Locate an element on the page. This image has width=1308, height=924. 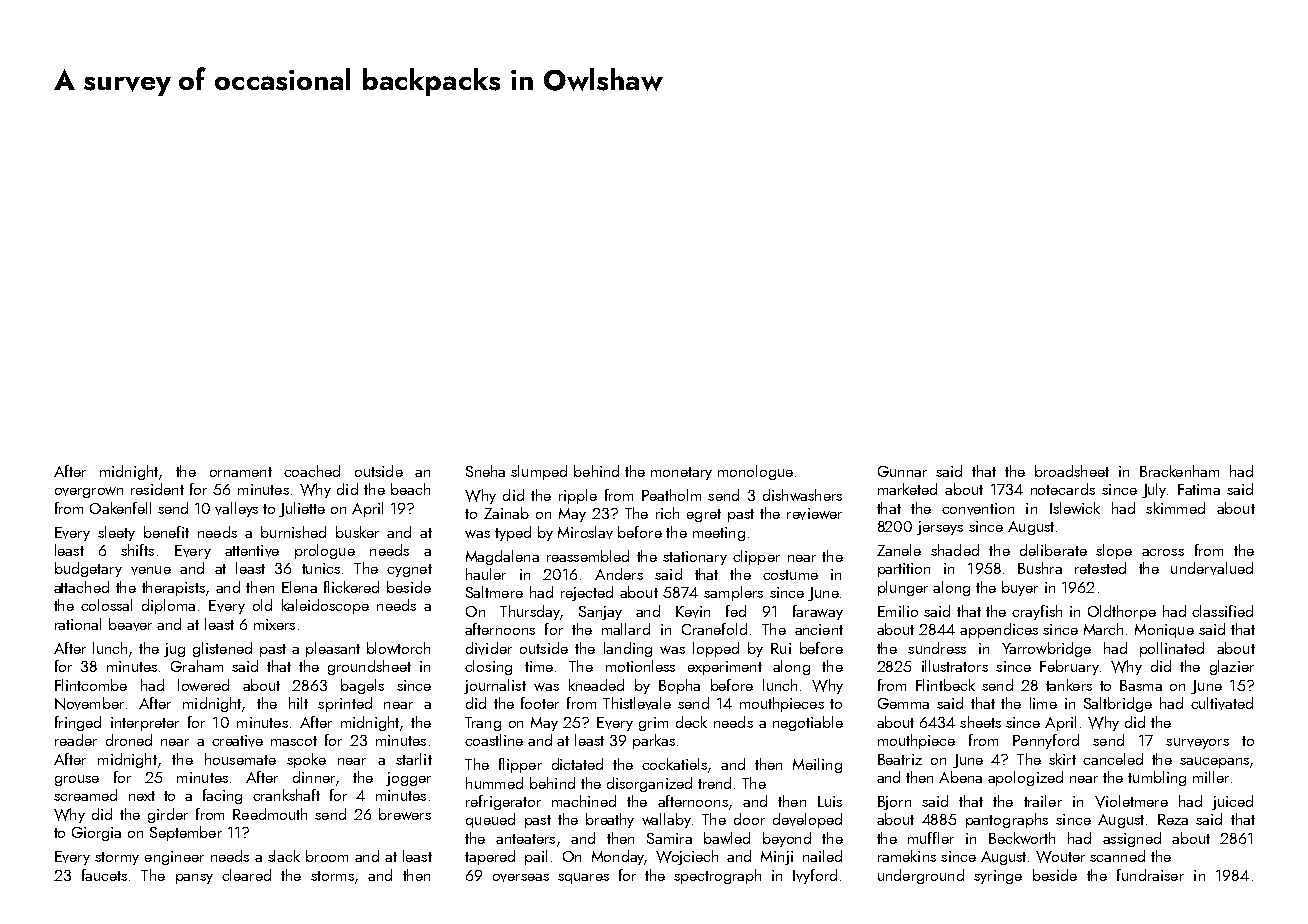
Saltbridge is located at coordinates (1118, 704).
